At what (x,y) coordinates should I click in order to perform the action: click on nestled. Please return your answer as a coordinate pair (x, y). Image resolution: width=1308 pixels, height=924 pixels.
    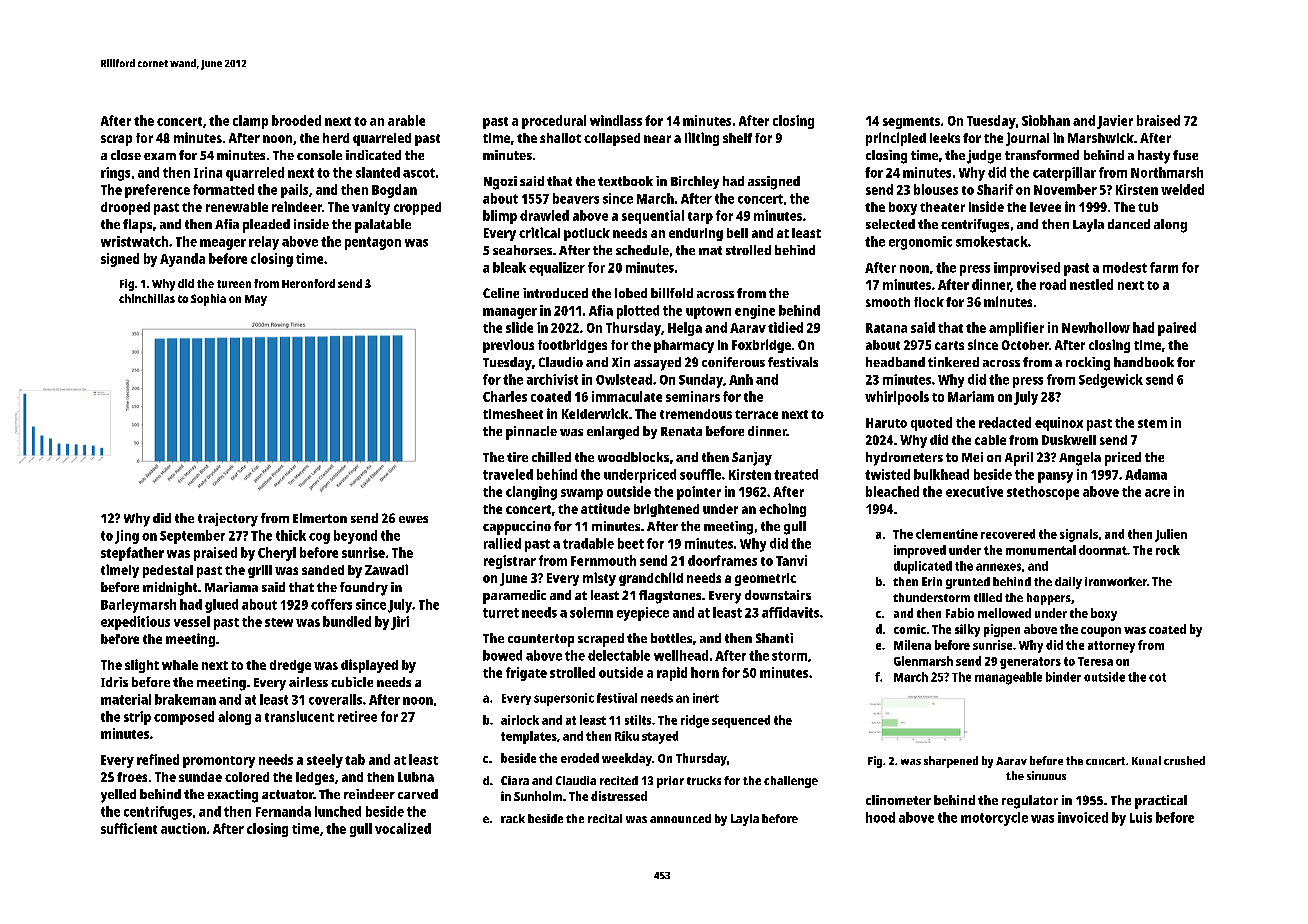
    Looking at the image, I should click on (1091, 284).
